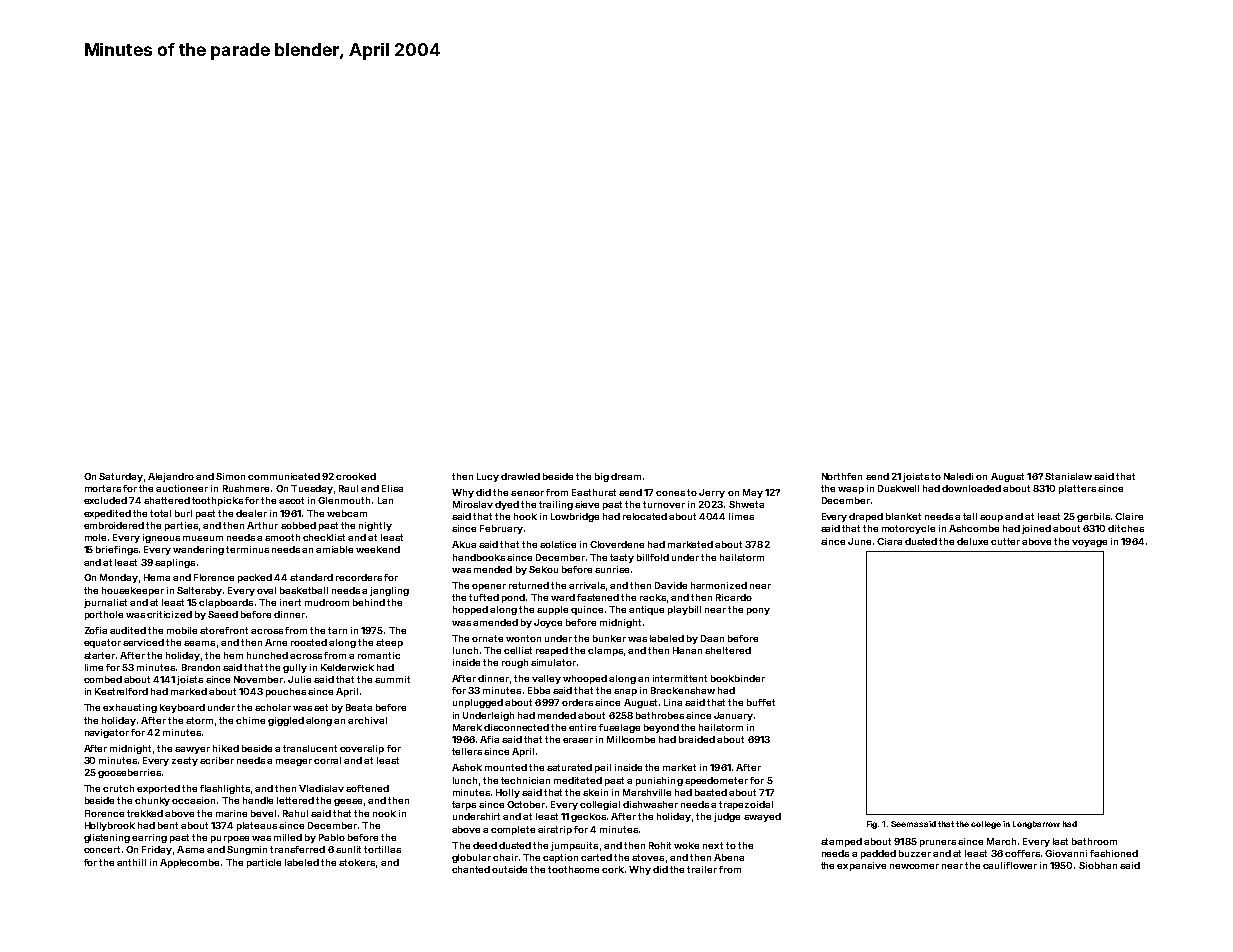 The image size is (1233, 952). Describe the element at coordinates (347, 667) in the screenshot. I see `Kelderwick` at that location.
